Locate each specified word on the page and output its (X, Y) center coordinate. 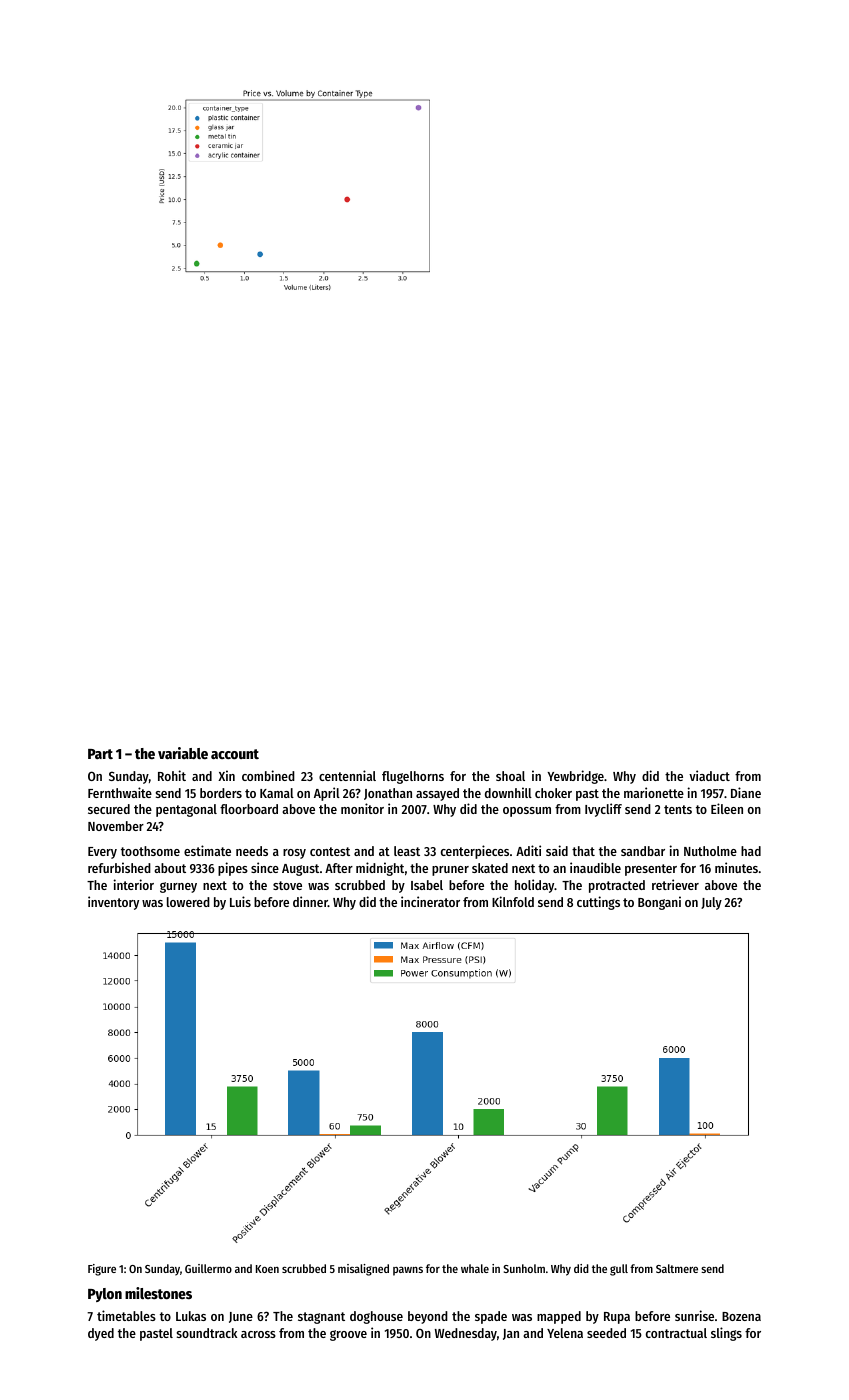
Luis (240, 901)
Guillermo (208, 1268)
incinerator (430, 901)
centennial (347, 775)
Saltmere (677, 1268)
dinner (310, 901)
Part (100, 754)
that (583, 851)
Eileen (727, 808)
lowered (188, 902)
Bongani (659, 903)
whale (475, 1268)
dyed (101, 1334)
